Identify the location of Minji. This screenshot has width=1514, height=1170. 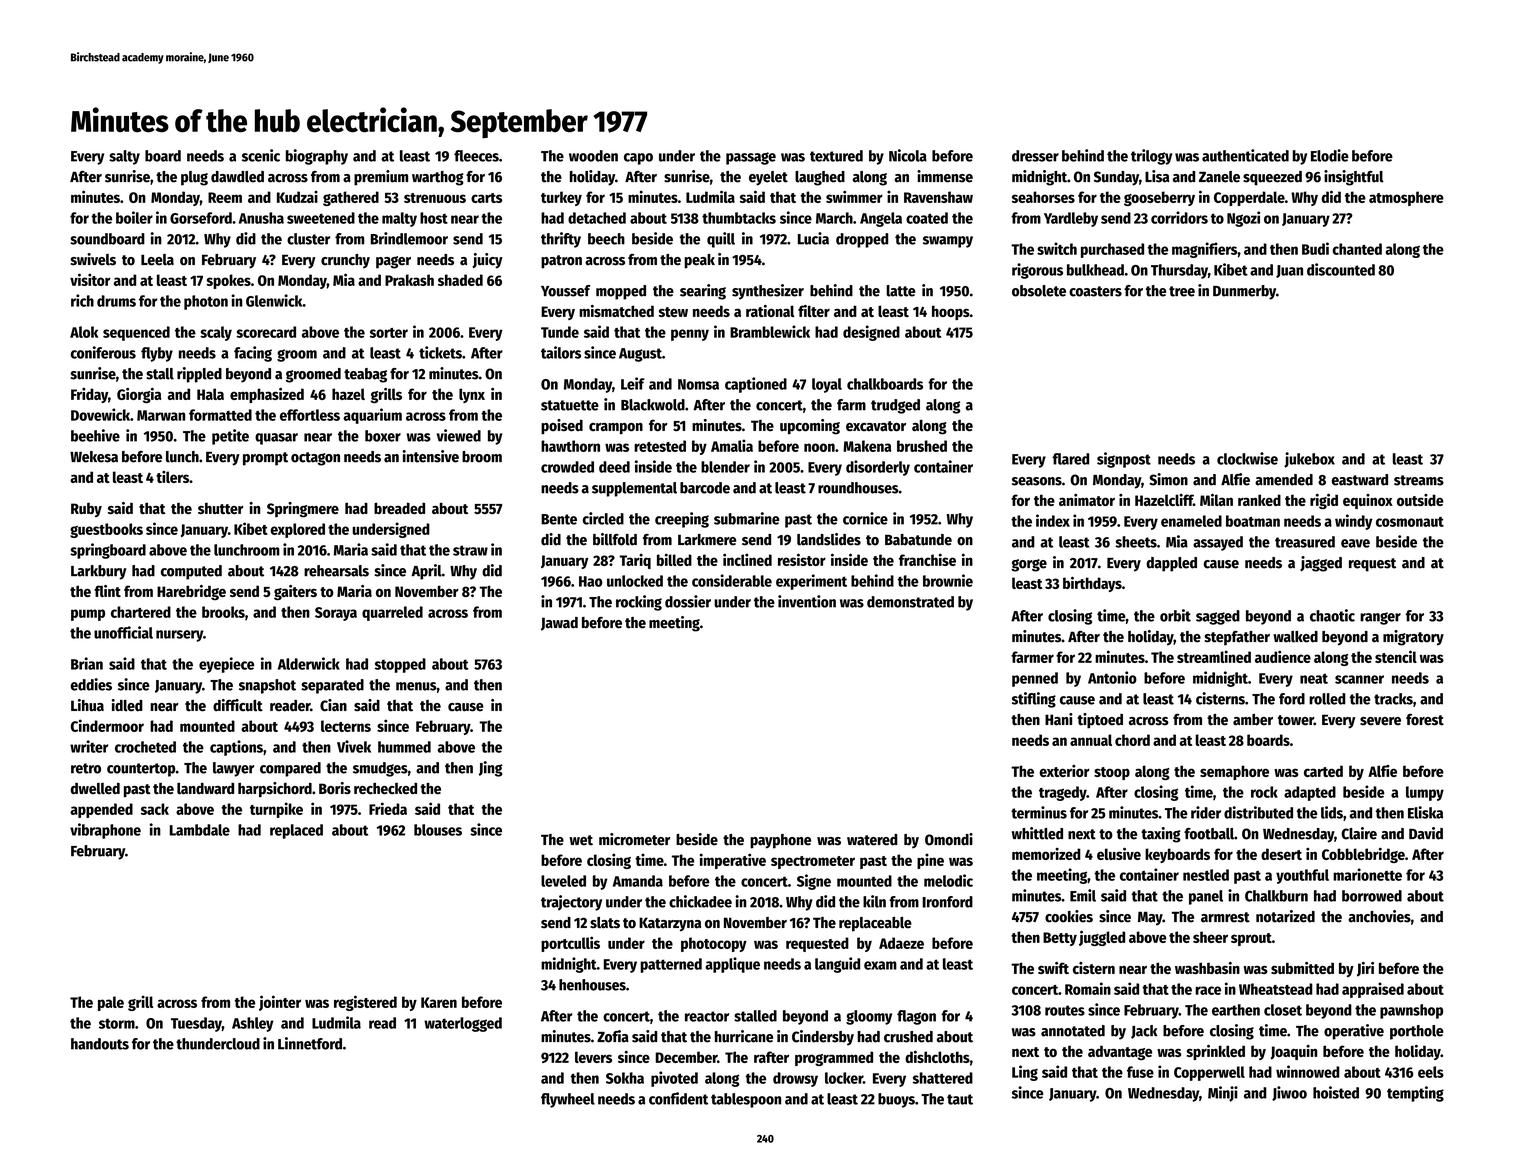
(1223, 1094).
